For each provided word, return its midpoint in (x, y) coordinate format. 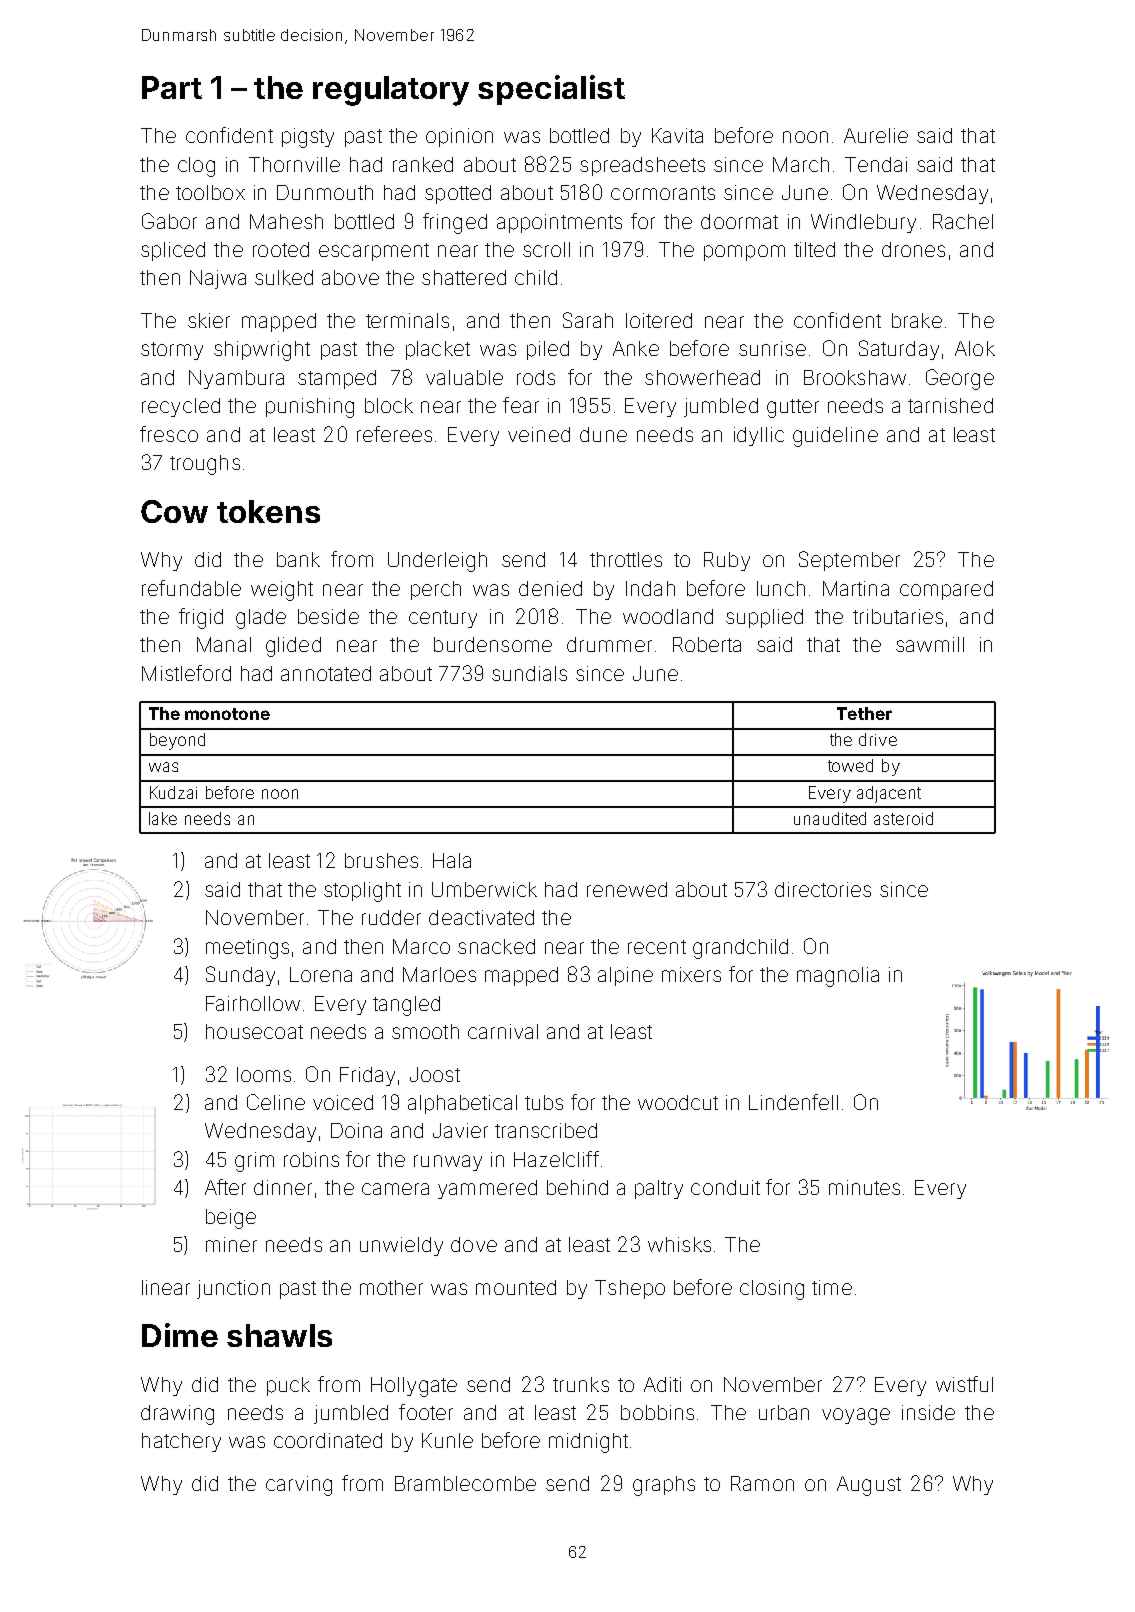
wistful (964, 1384)
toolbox (210, 192)
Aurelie (876, 135)
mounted (516, 1287)
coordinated (328, 1440)
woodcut (678, 1102)
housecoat (254, 1031)
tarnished (950, 405)
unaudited (830, 818)
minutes (864, 1187)
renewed (627, 889)
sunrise (772, 348)
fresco (169, 434)
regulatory (391, 91)
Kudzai (173, 792)
